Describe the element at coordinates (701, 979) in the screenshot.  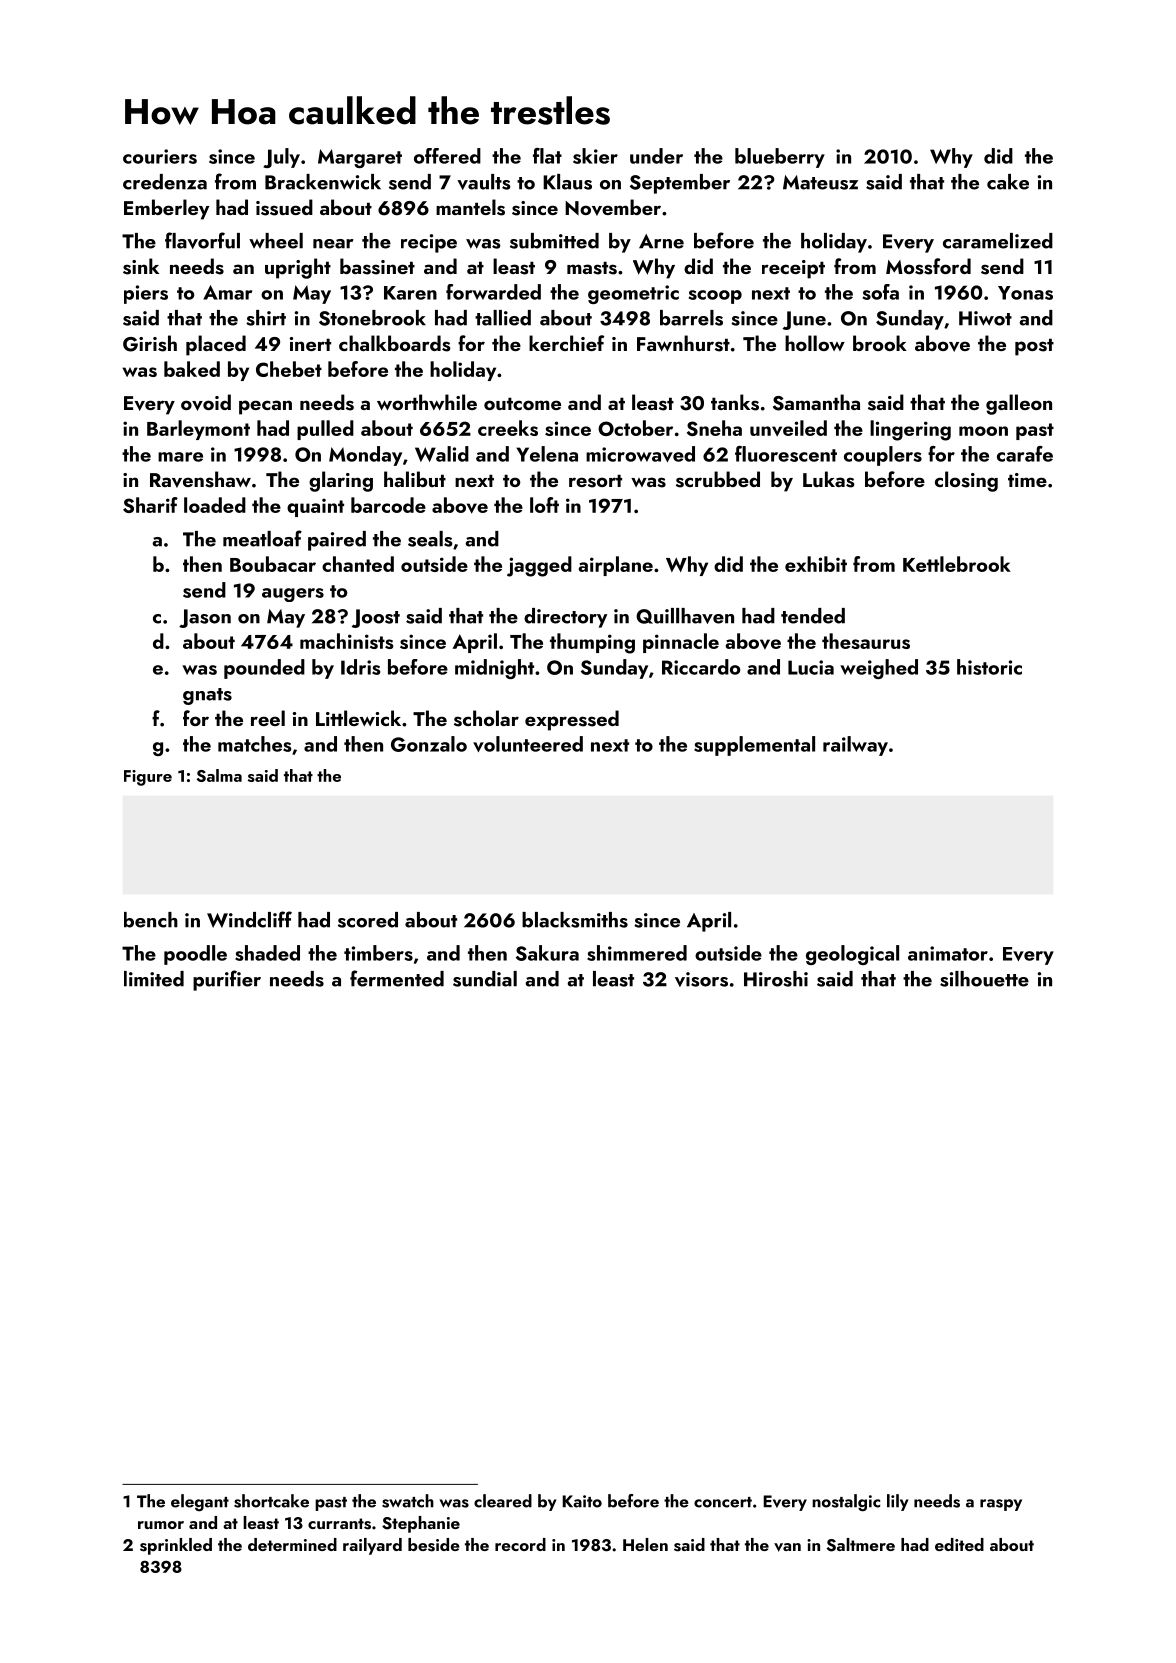
I see `visors` at that location.
